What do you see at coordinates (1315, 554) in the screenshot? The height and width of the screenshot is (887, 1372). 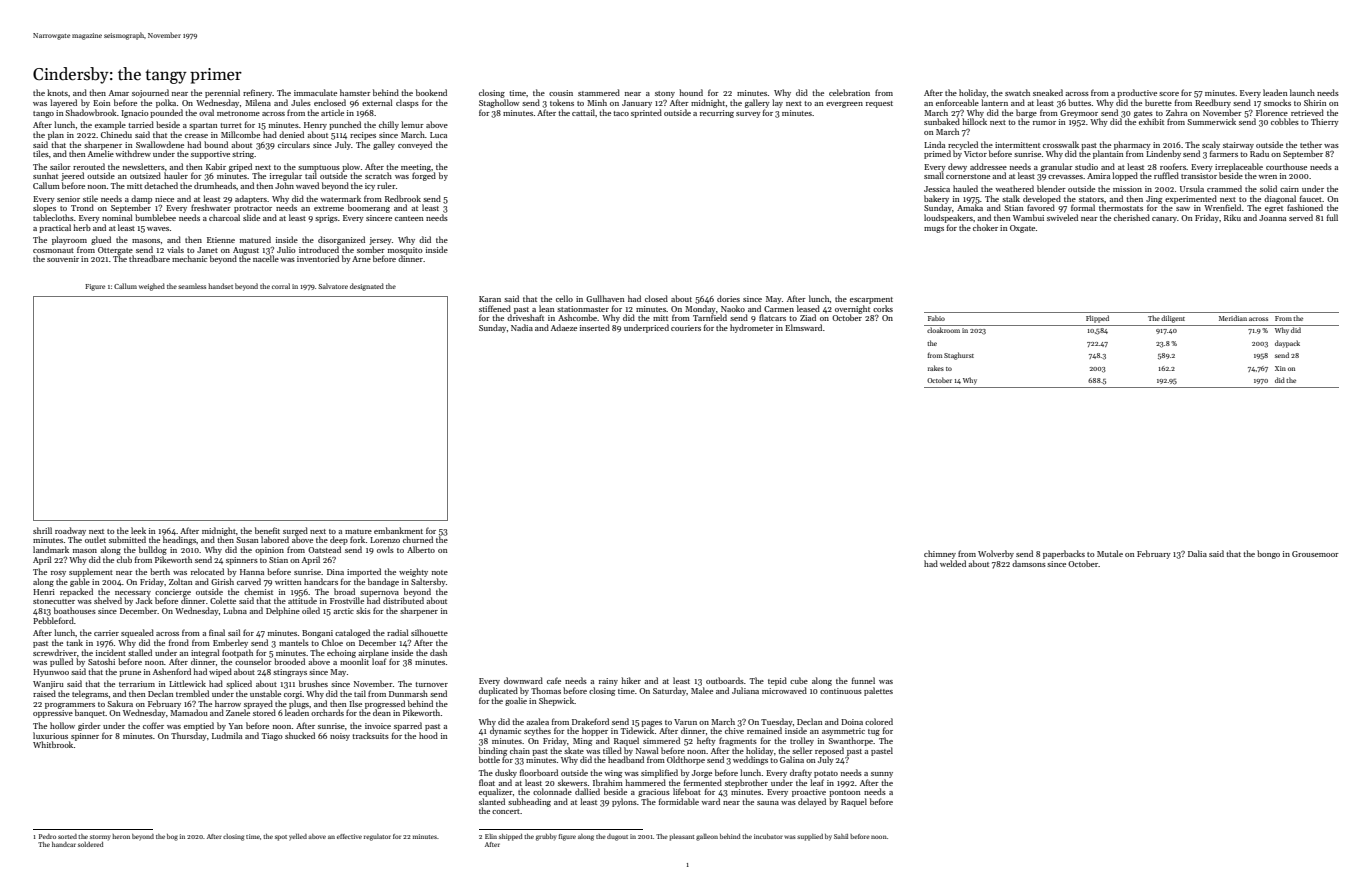 I see `Grousemoor` at bounding box center [1315, 554].
